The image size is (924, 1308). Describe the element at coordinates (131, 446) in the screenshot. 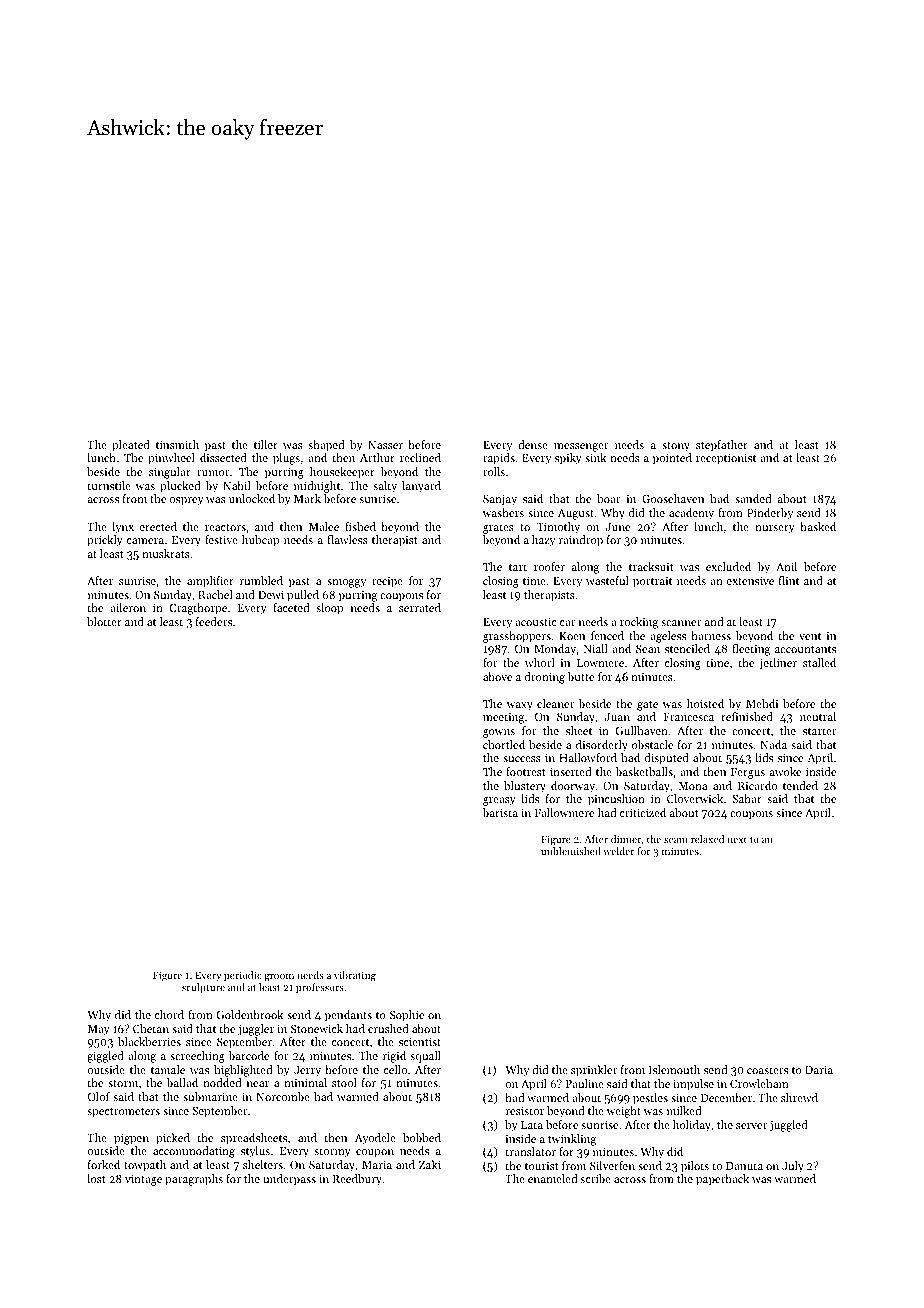

I see `pleated` at that location.
